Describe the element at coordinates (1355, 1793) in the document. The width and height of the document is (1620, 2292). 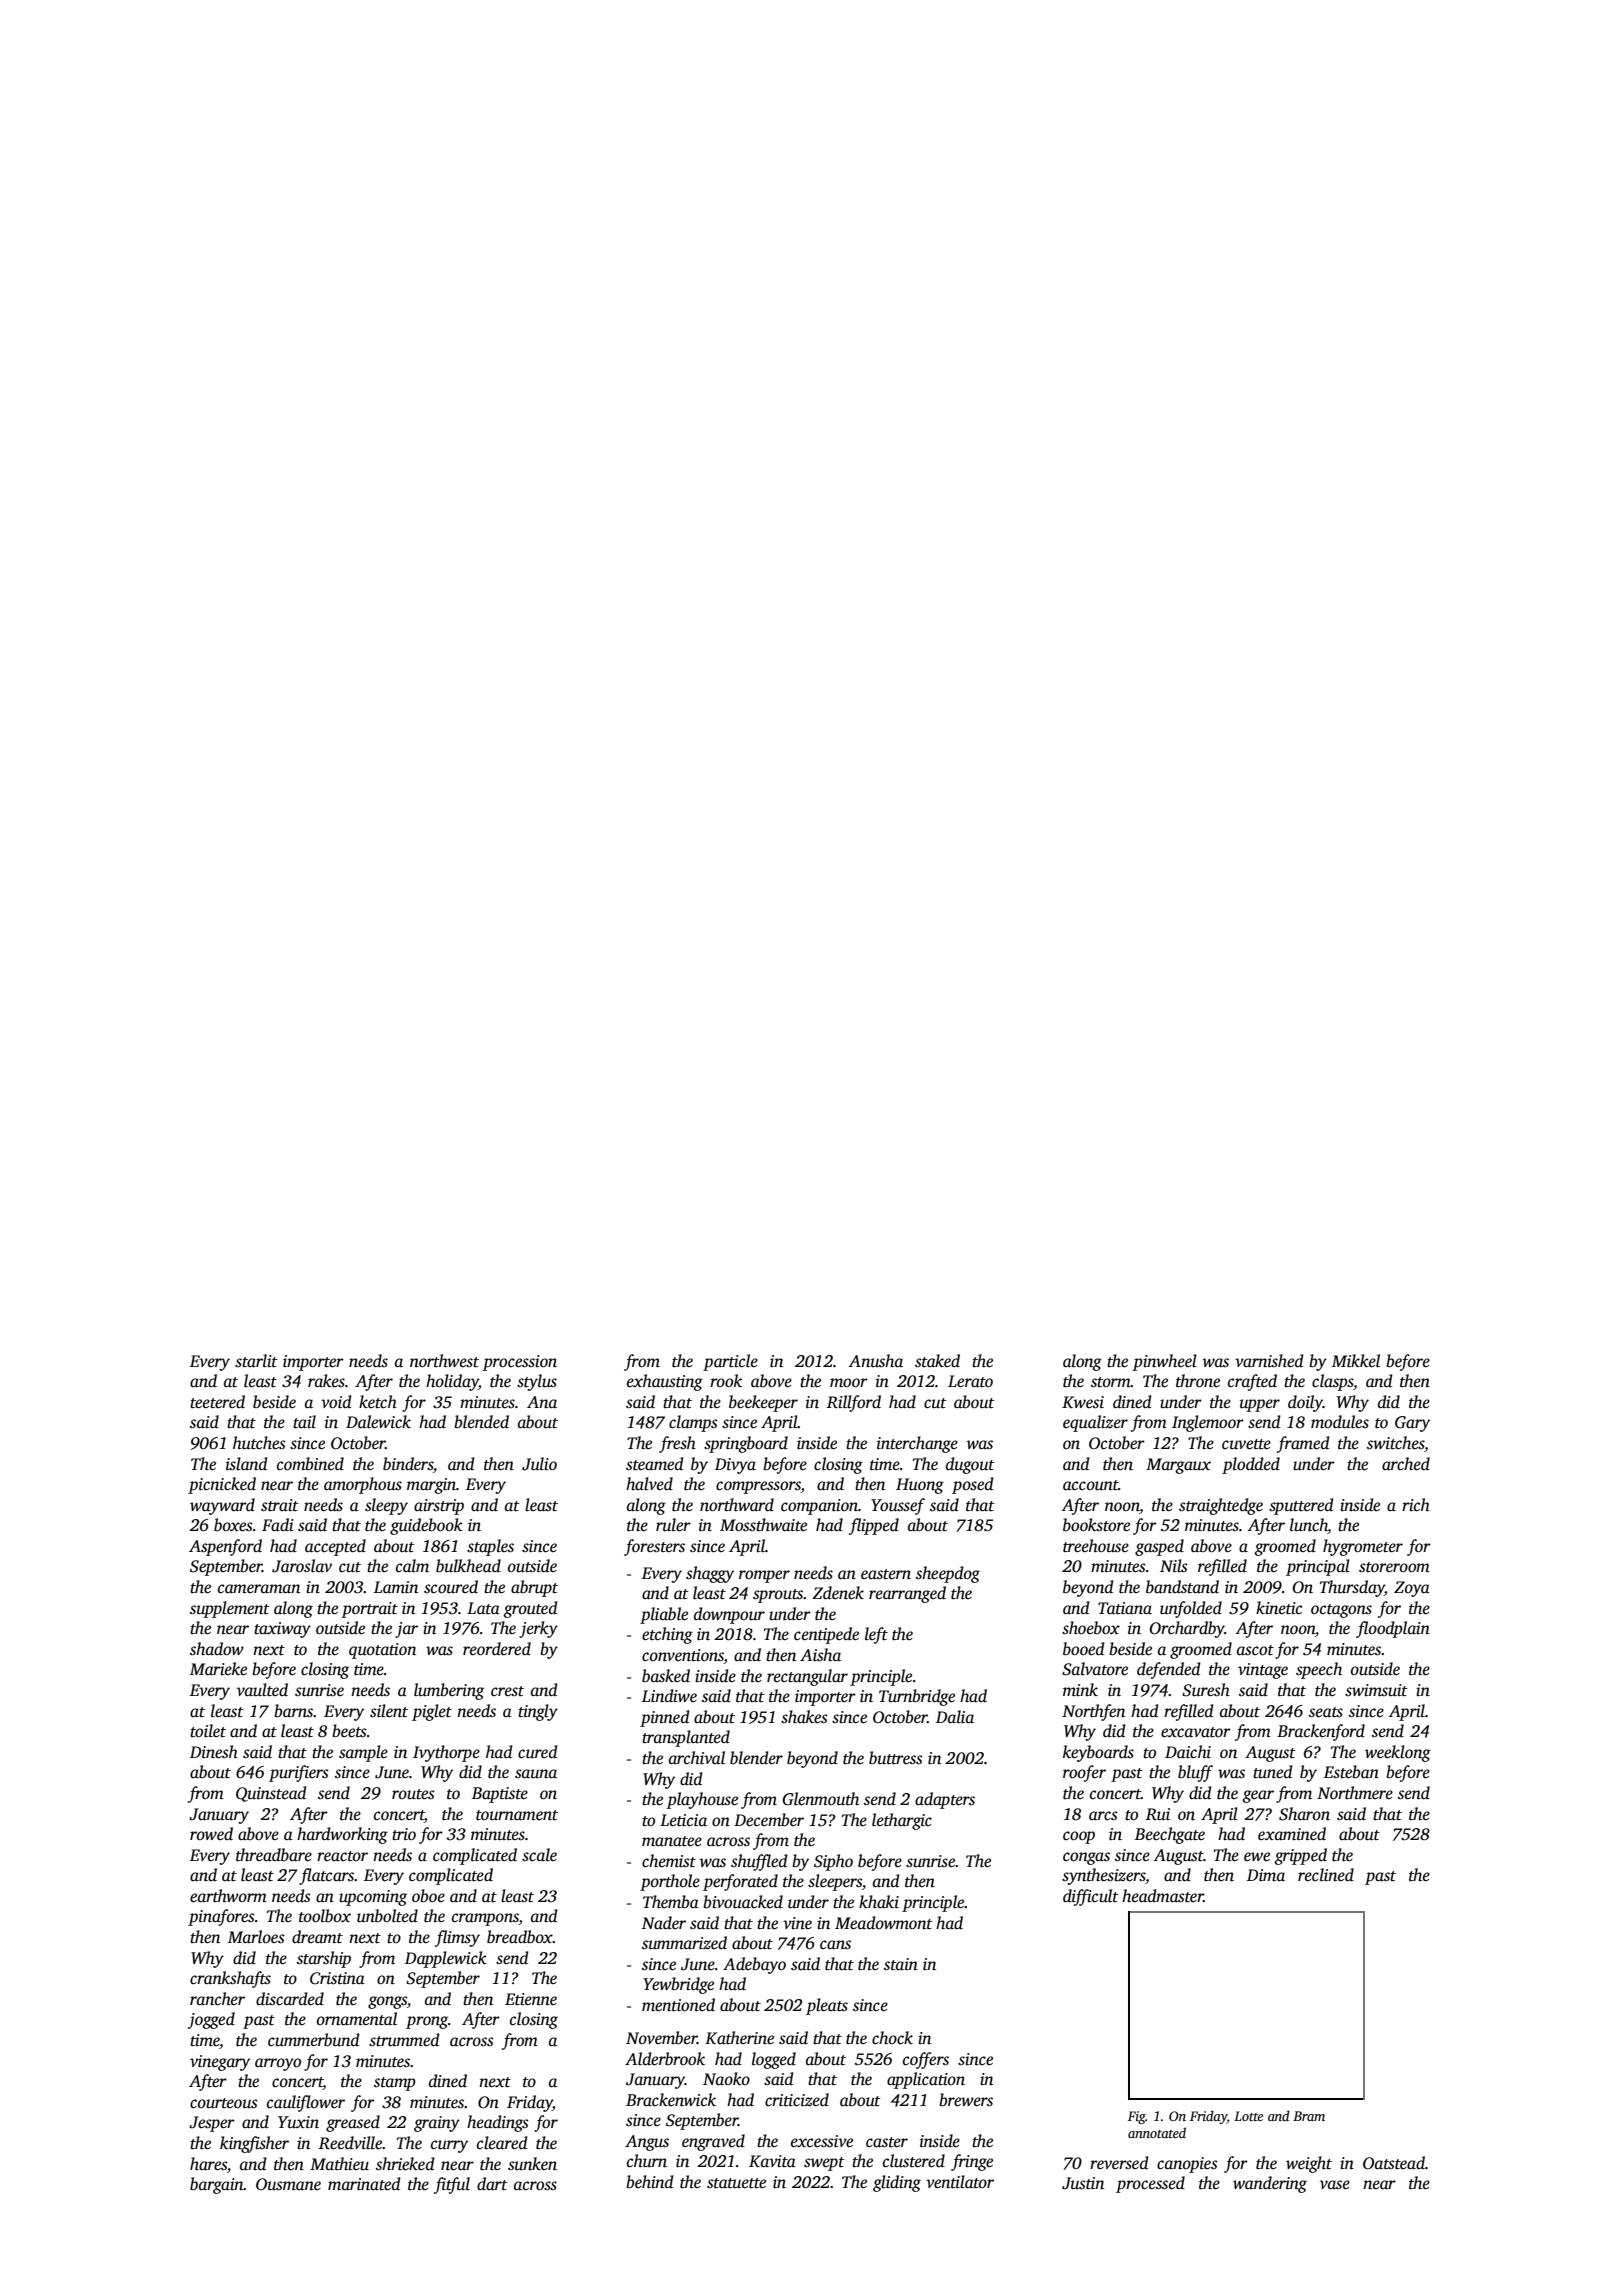
I see `Northmere` at that location.
